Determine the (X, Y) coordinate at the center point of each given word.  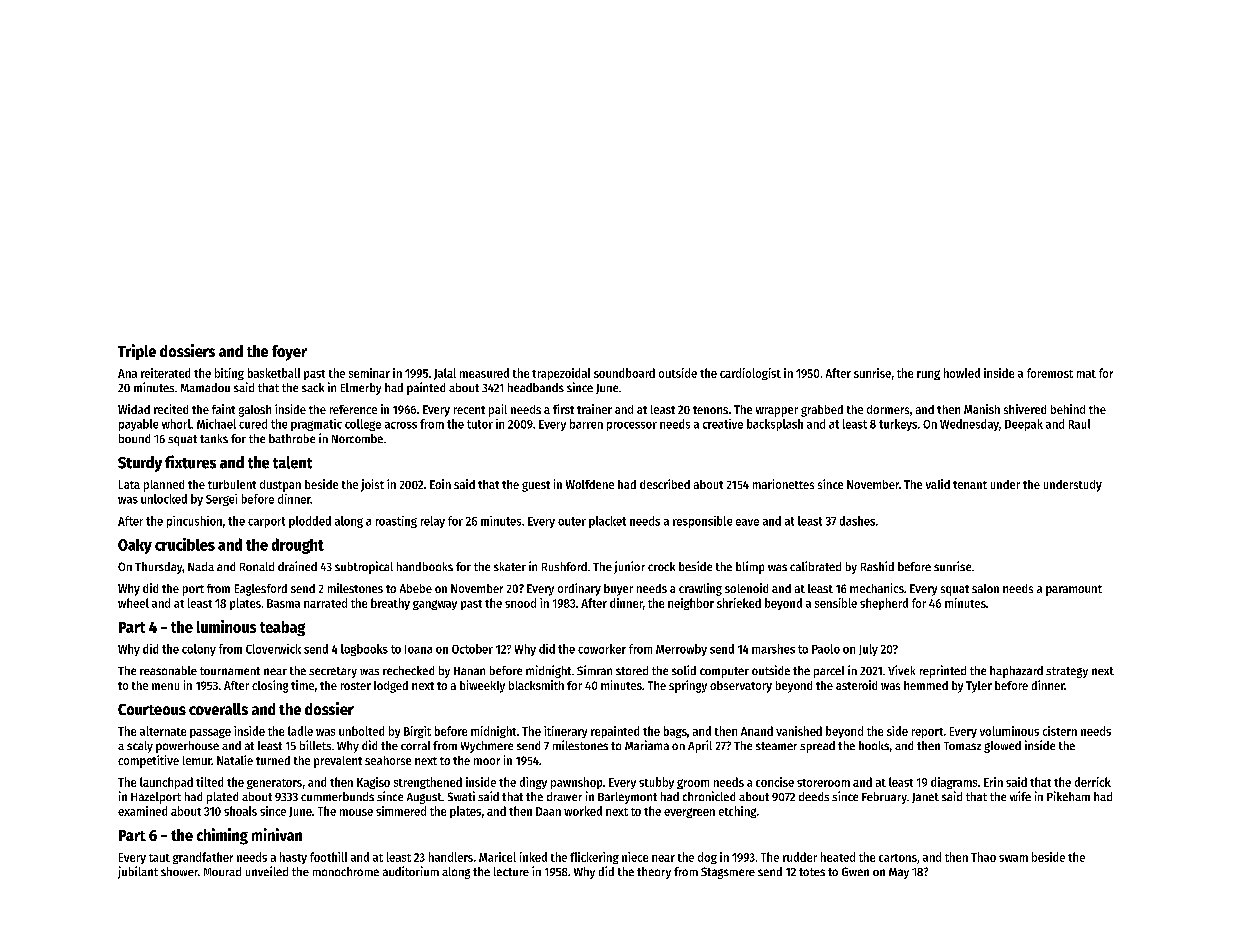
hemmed (926, 685)
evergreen (689, 813)
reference (353, 409)
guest (536, 486)
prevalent (338, 762)
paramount (1074, 590)
